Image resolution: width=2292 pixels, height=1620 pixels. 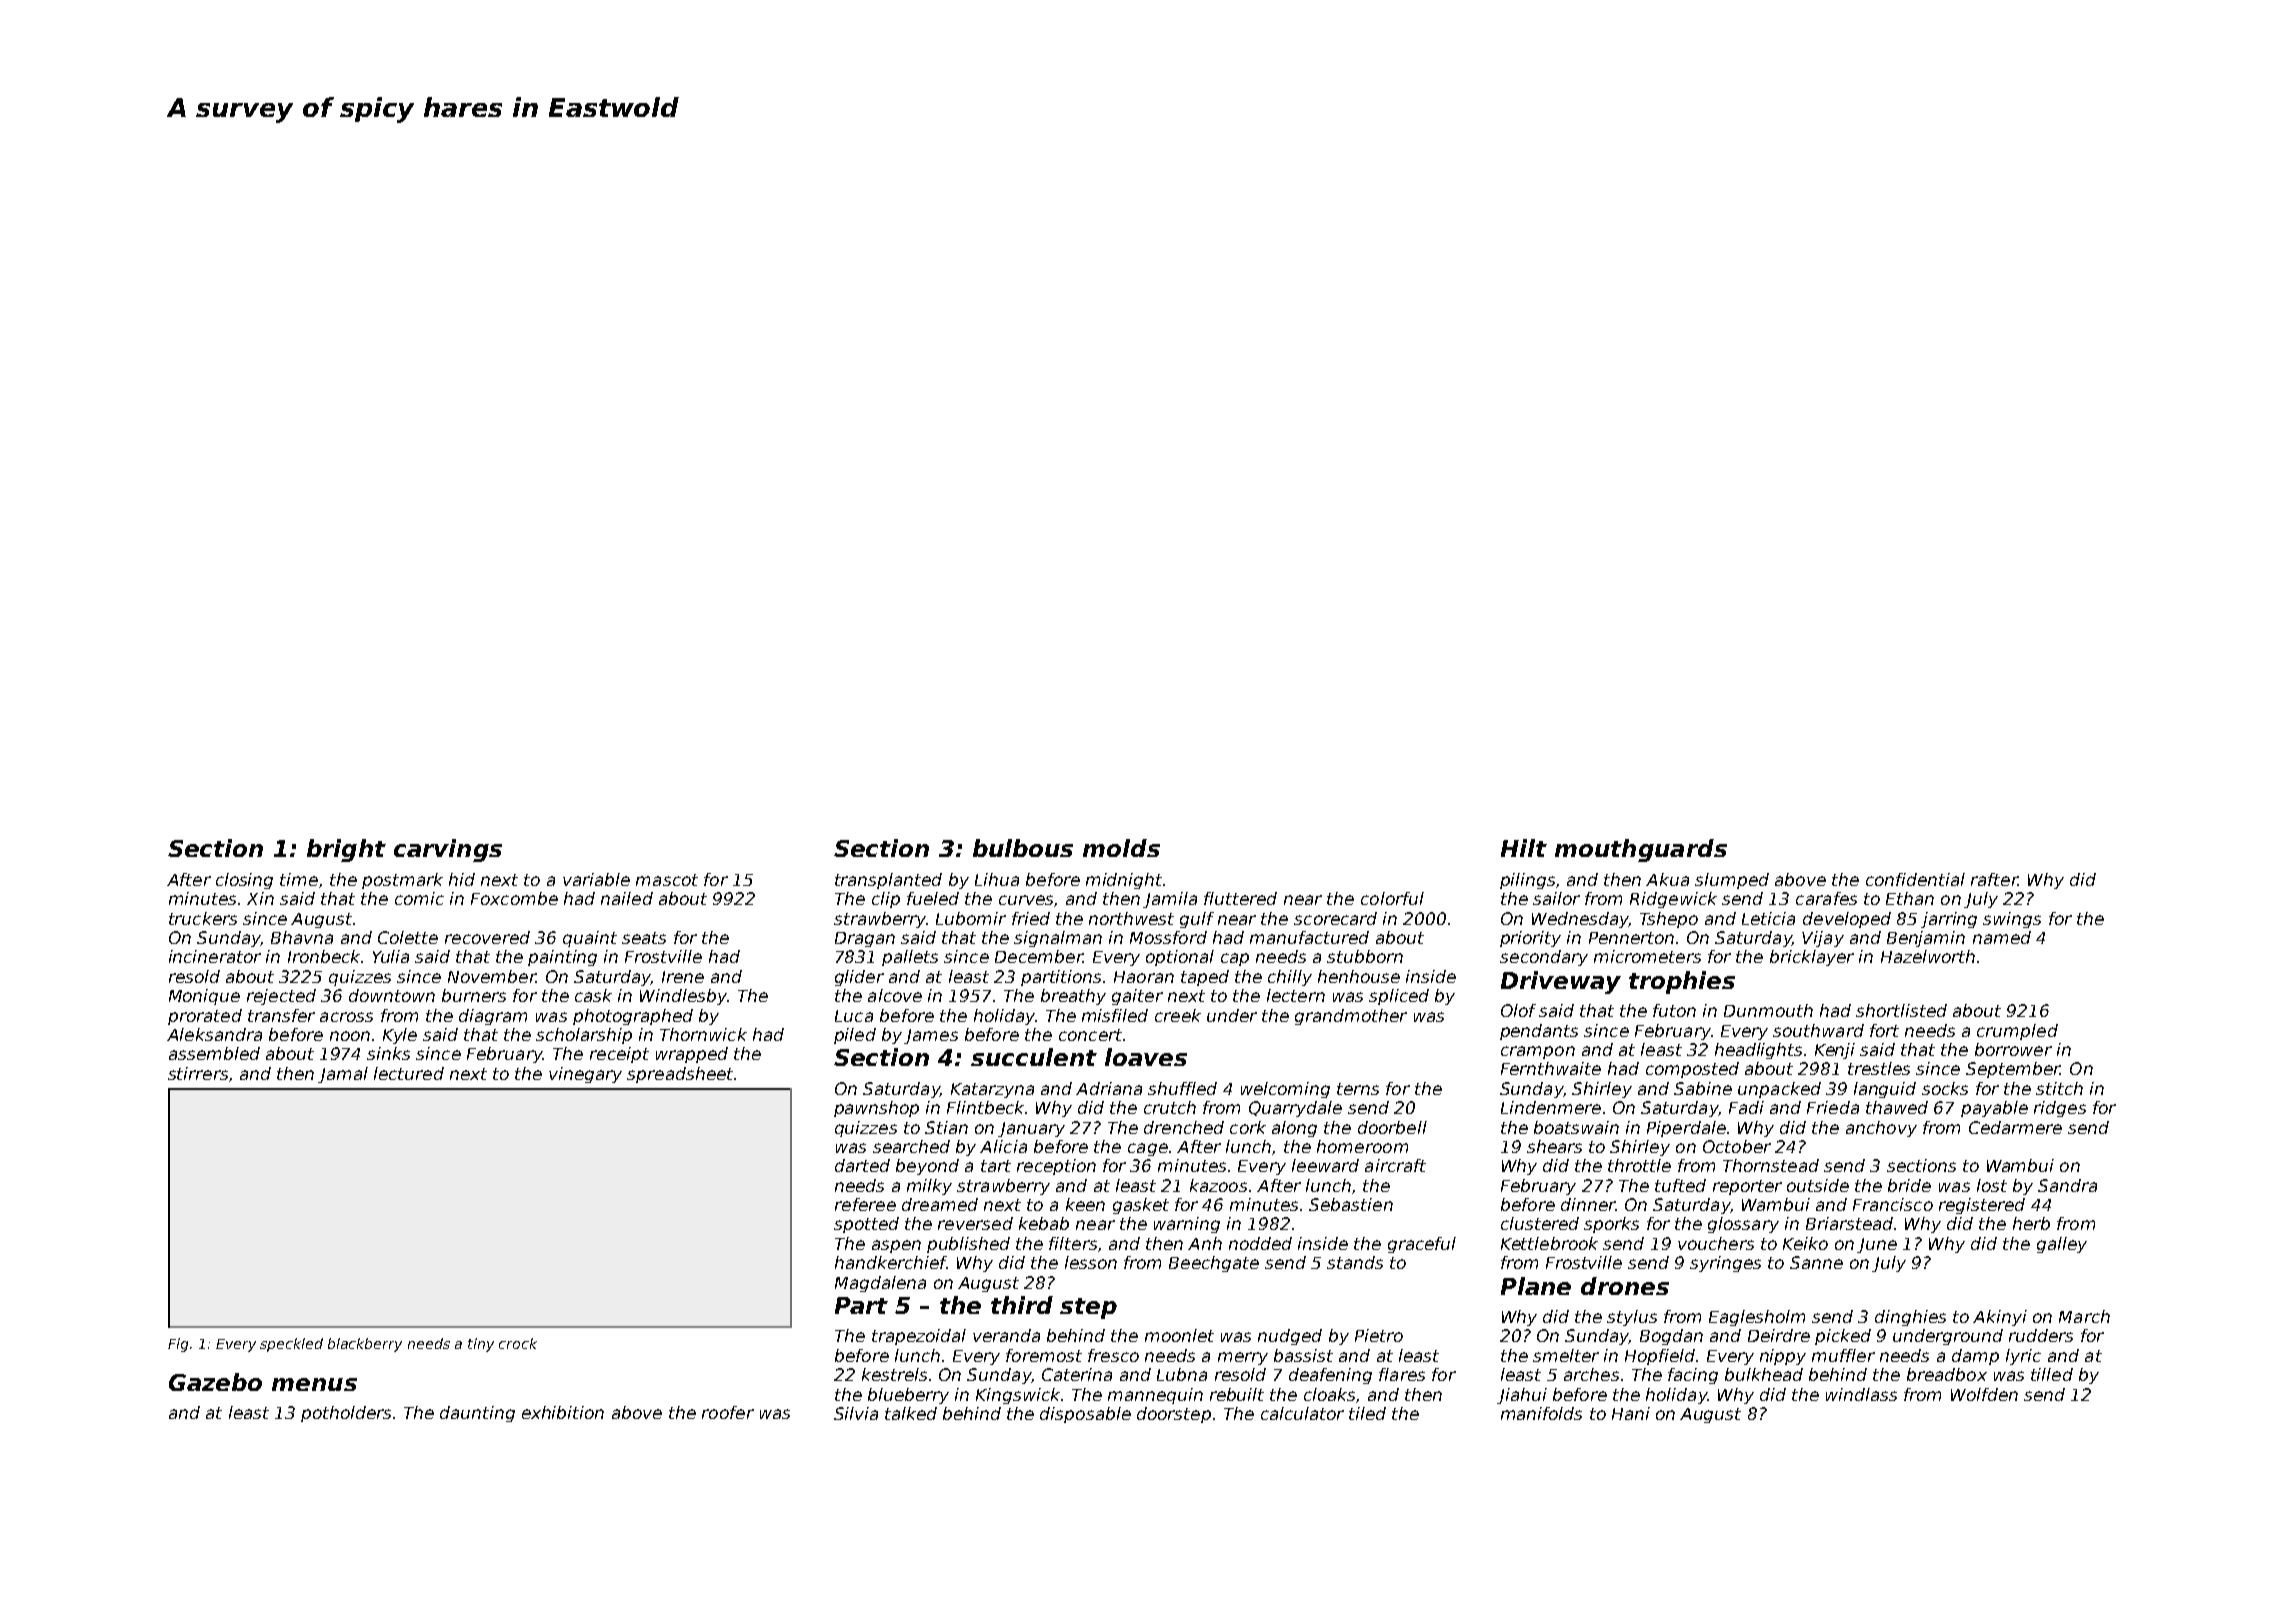 I want to click on pilings, so click(x=1527, y=881).
